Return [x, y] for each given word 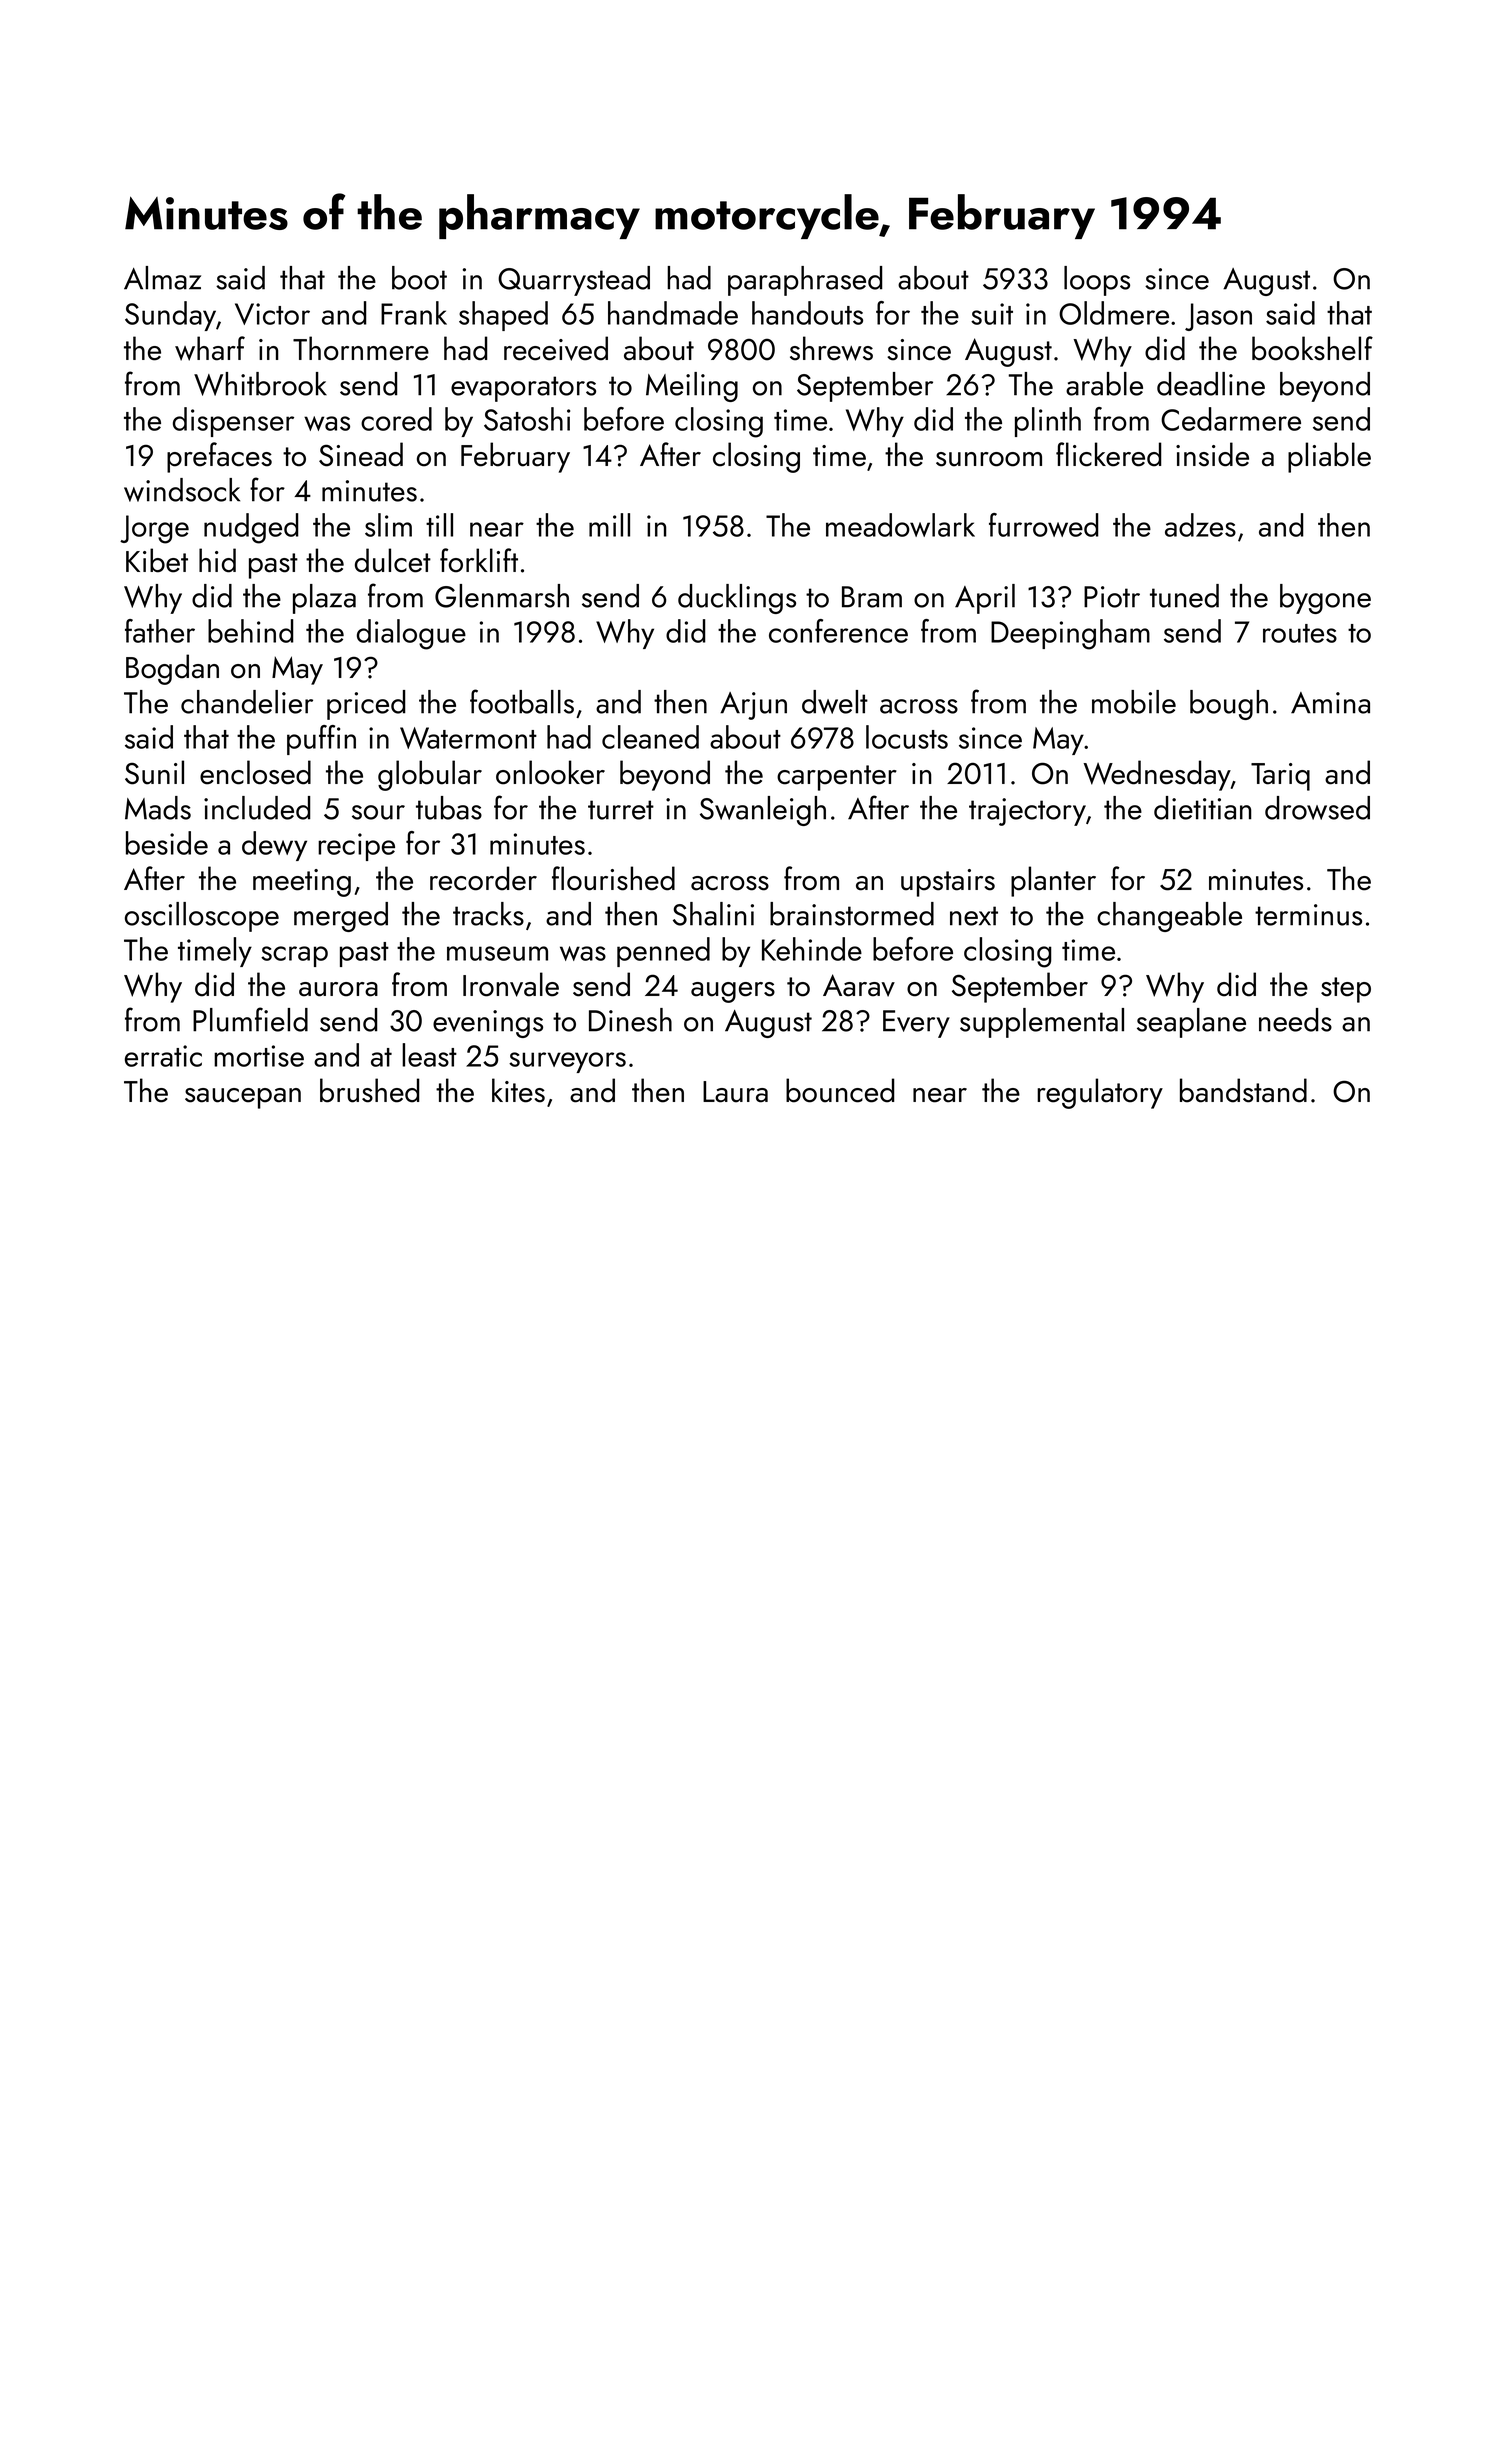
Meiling [692, 387]
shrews [831, 348]
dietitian [1203, 808]
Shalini [713, 914]
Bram [872, 597]
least [429, 1055]
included [257, 808]
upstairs [948, 883]
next [974, 916]
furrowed [1044, 525]
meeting [302, 883]
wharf [210, 348]
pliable [1329, 457]
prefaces [219, 457]
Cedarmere [1231, 419]
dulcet [393, 560]
